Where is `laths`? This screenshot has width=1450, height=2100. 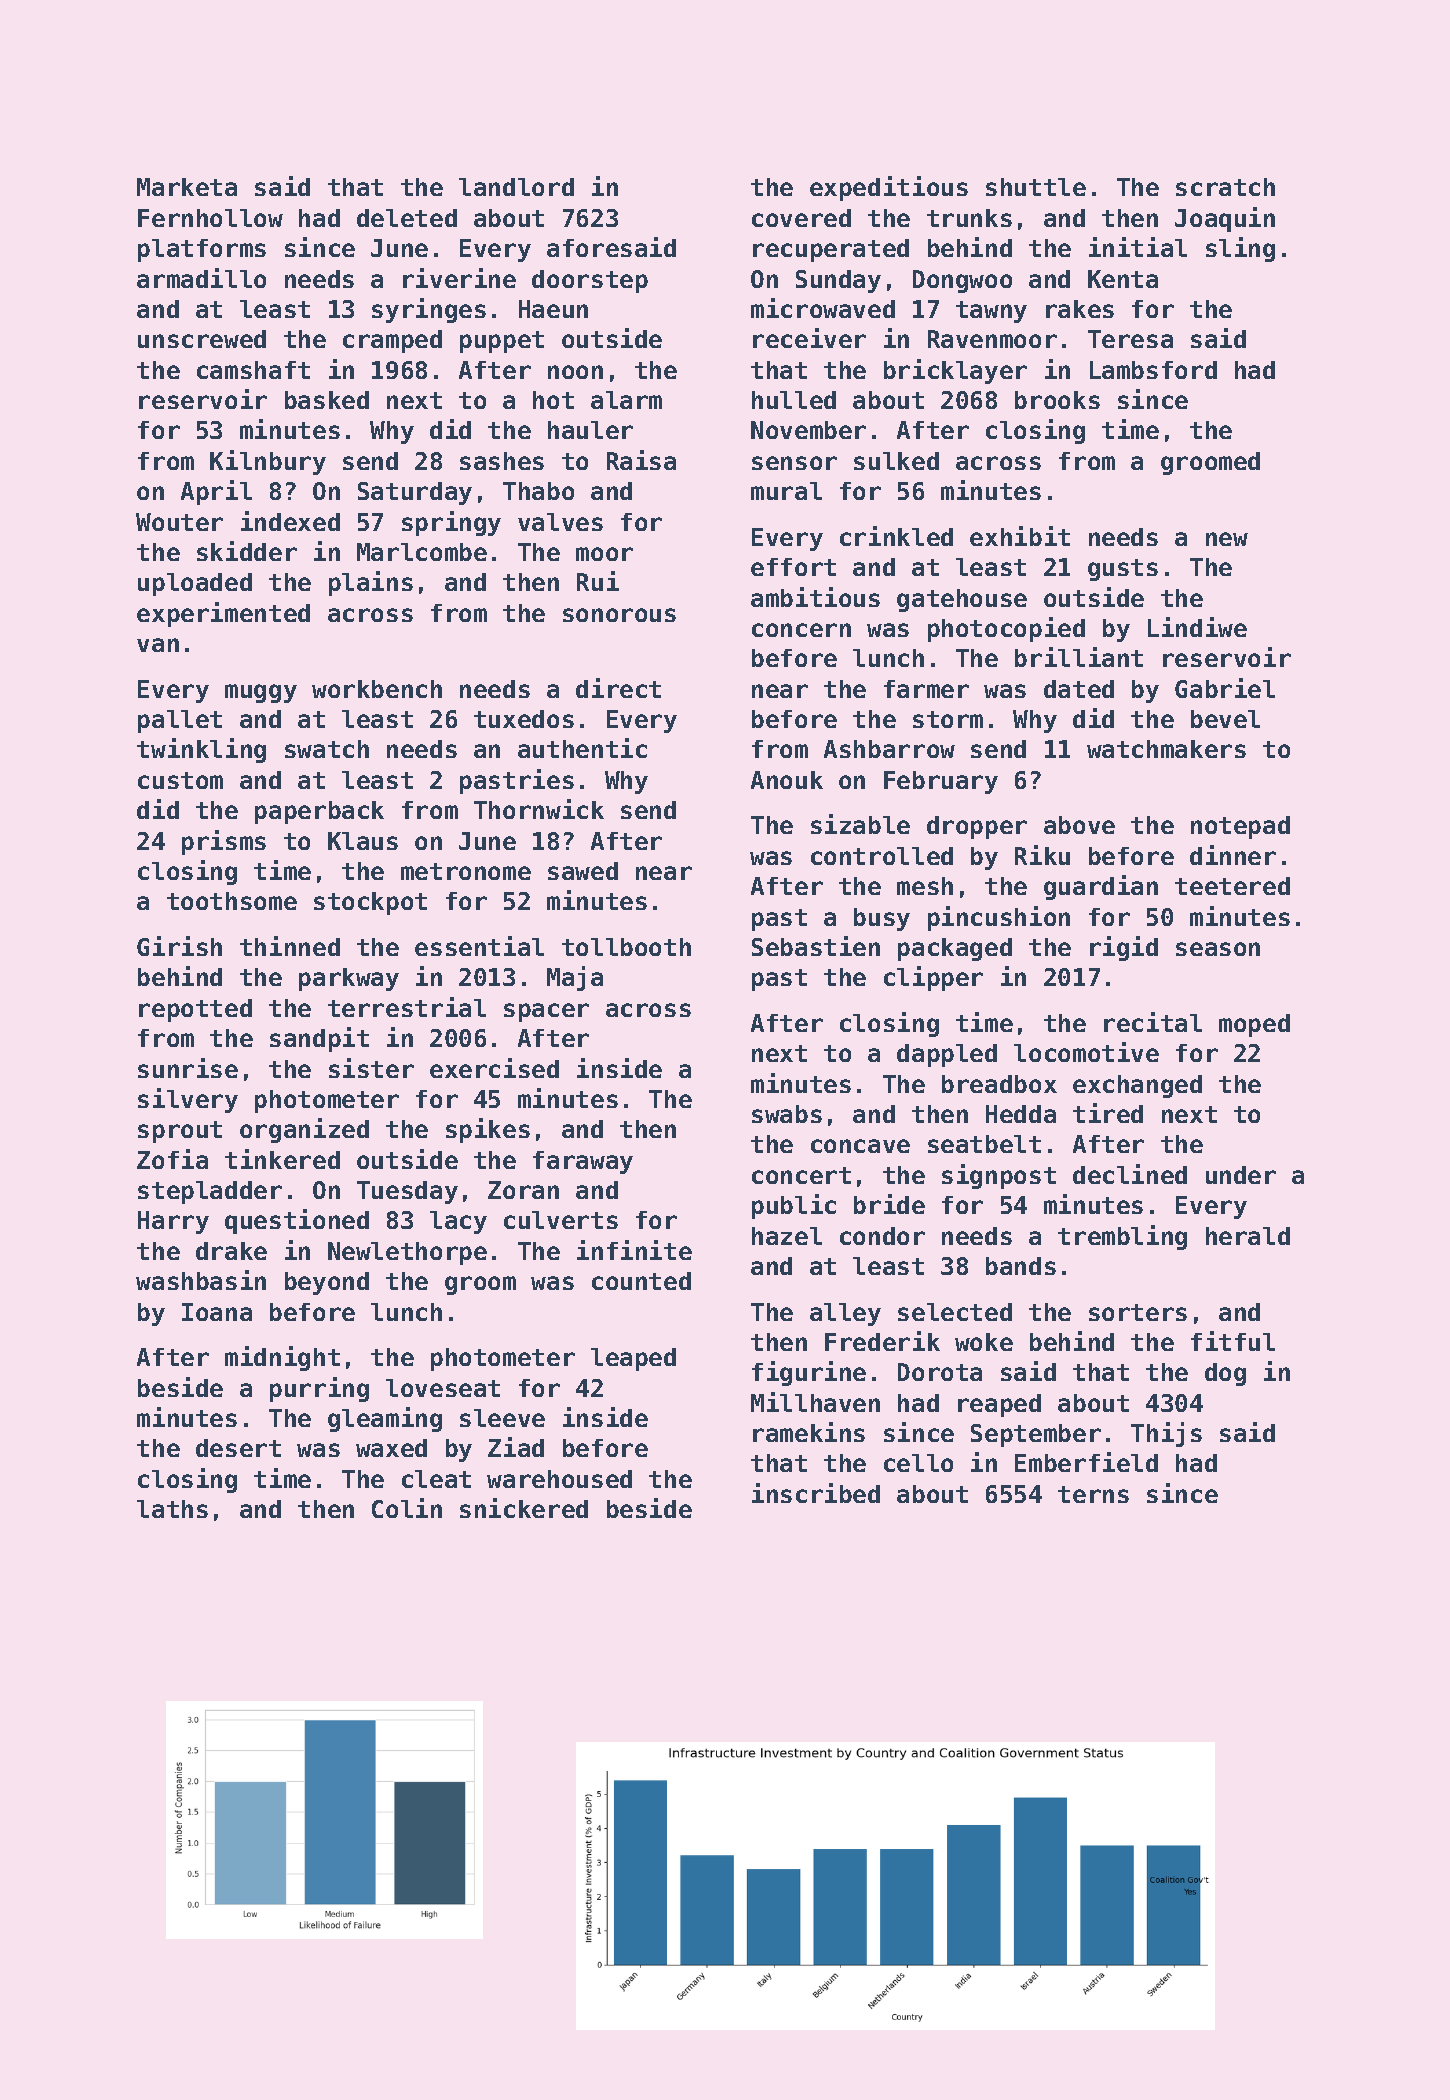
laths is located at coordinates (172, 1509).
